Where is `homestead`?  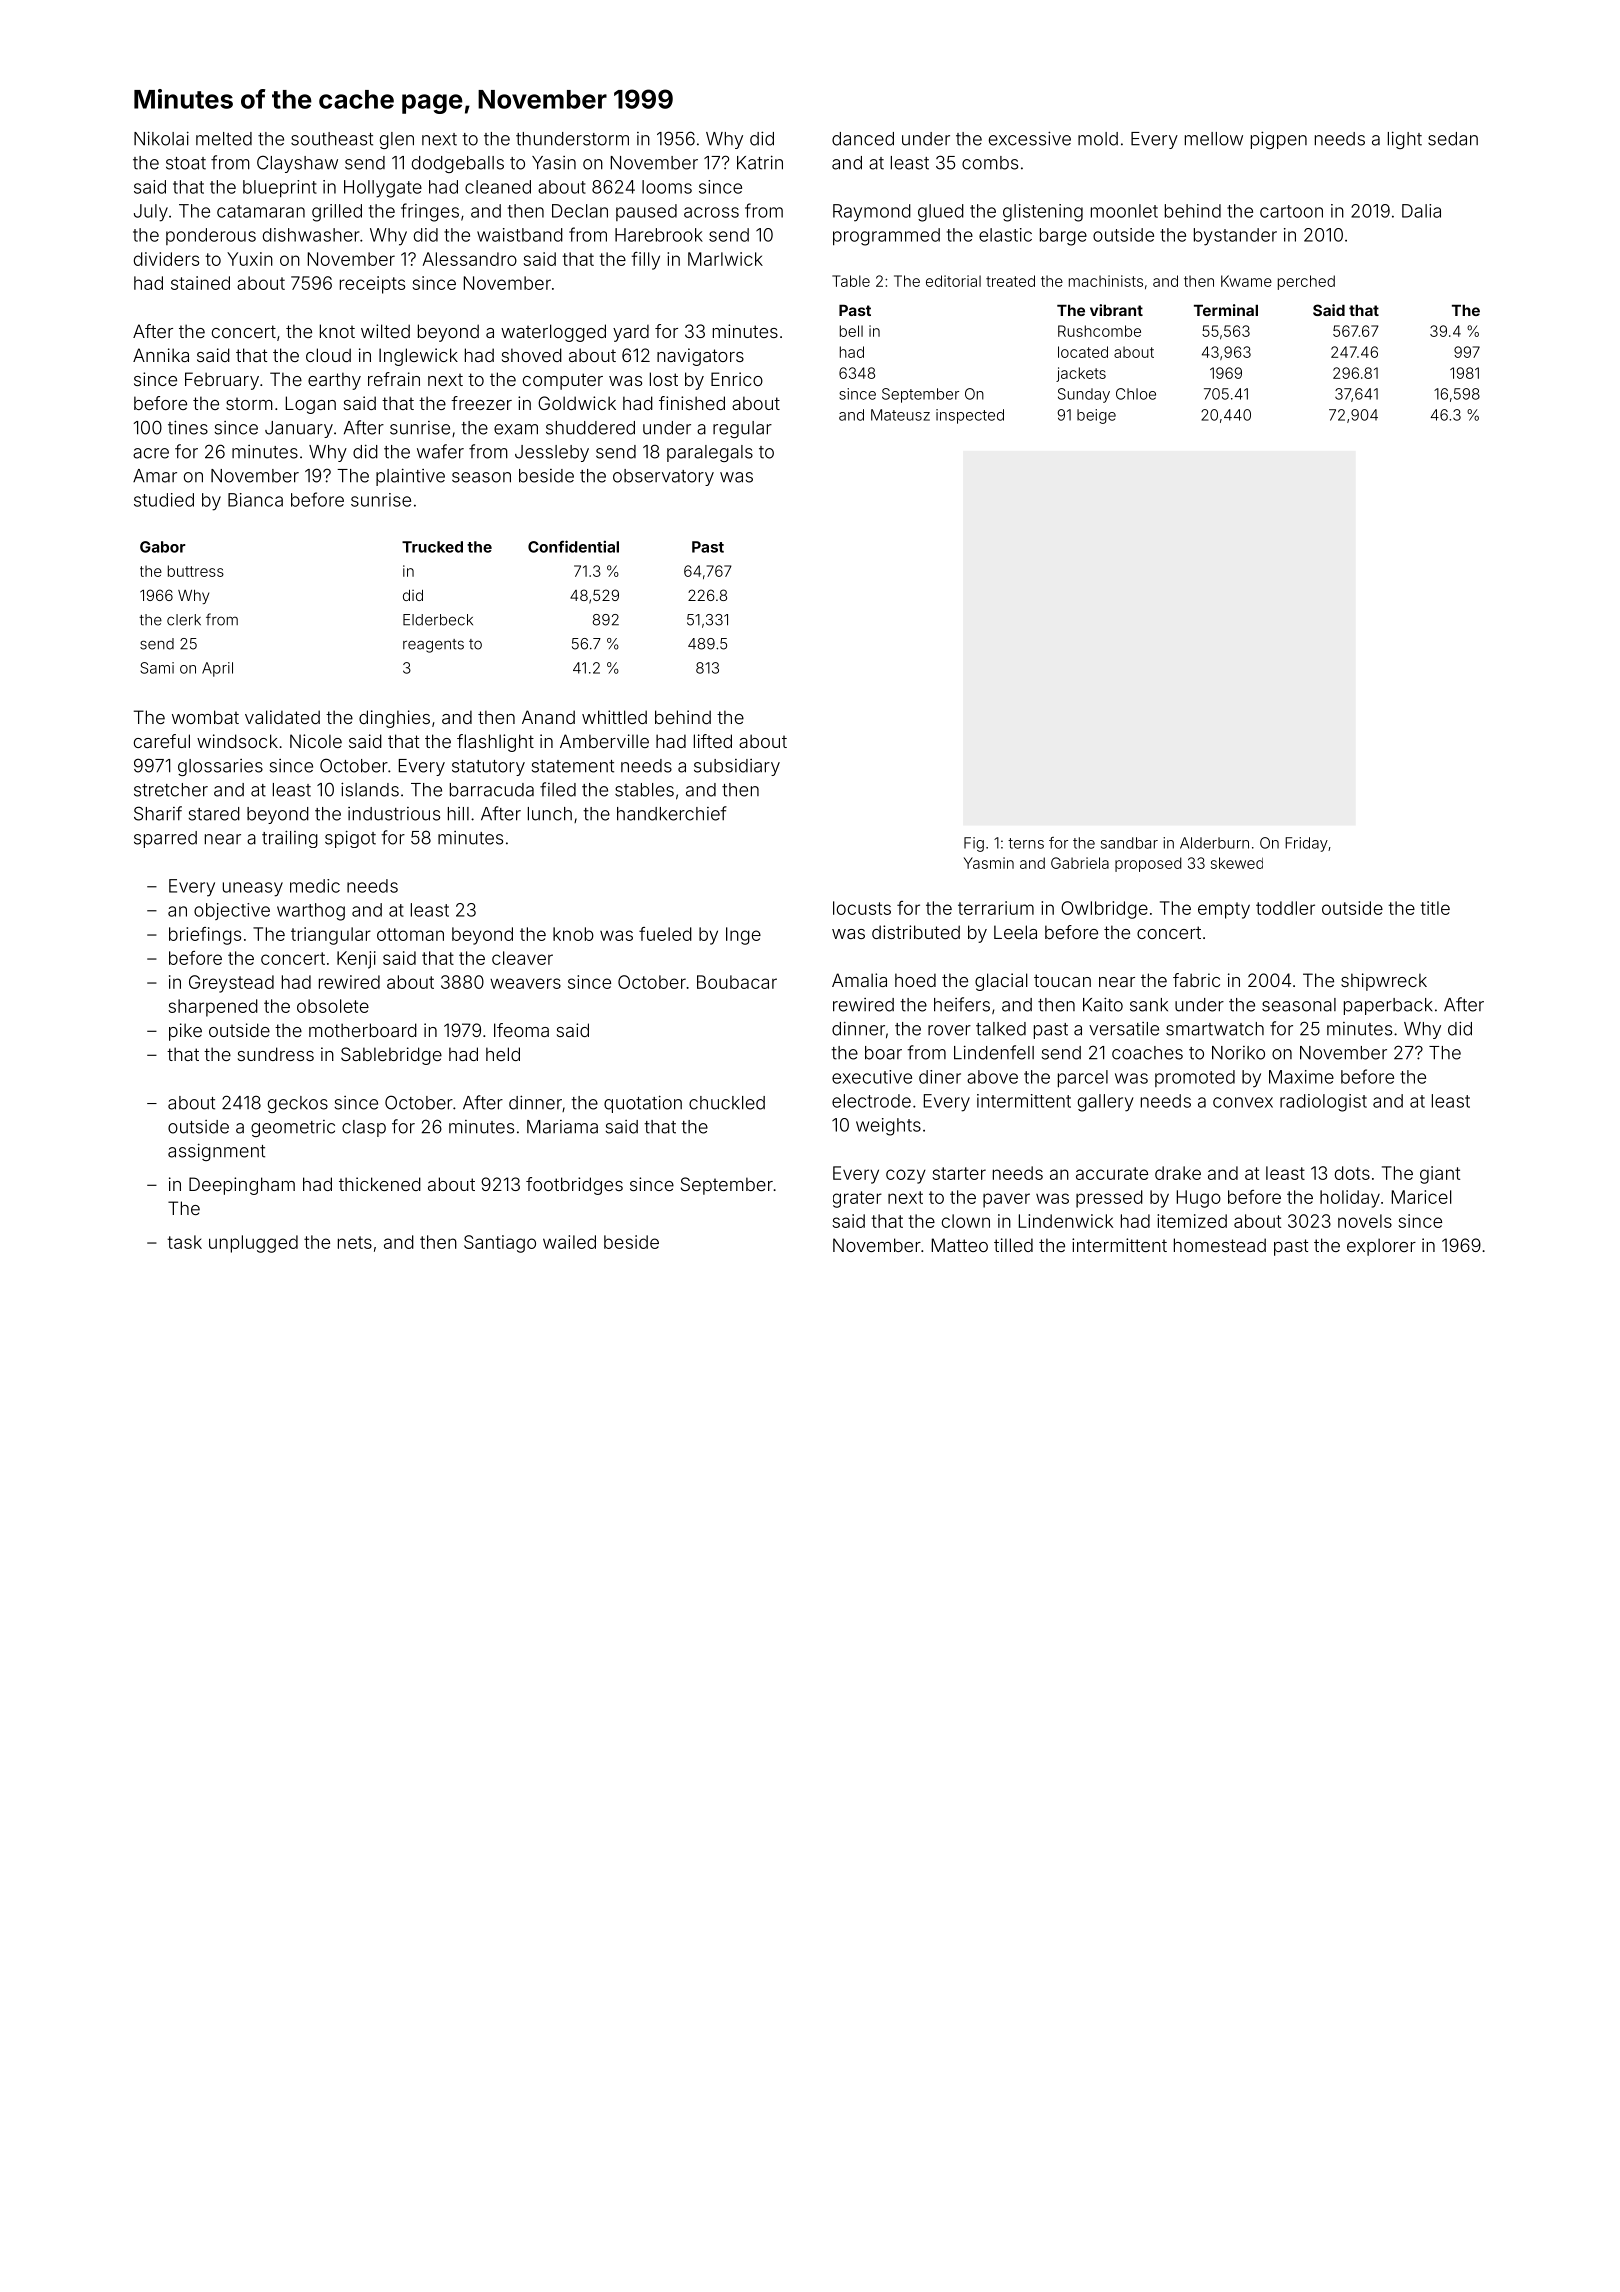
homestead is located at coordinates (1220, 1245).
